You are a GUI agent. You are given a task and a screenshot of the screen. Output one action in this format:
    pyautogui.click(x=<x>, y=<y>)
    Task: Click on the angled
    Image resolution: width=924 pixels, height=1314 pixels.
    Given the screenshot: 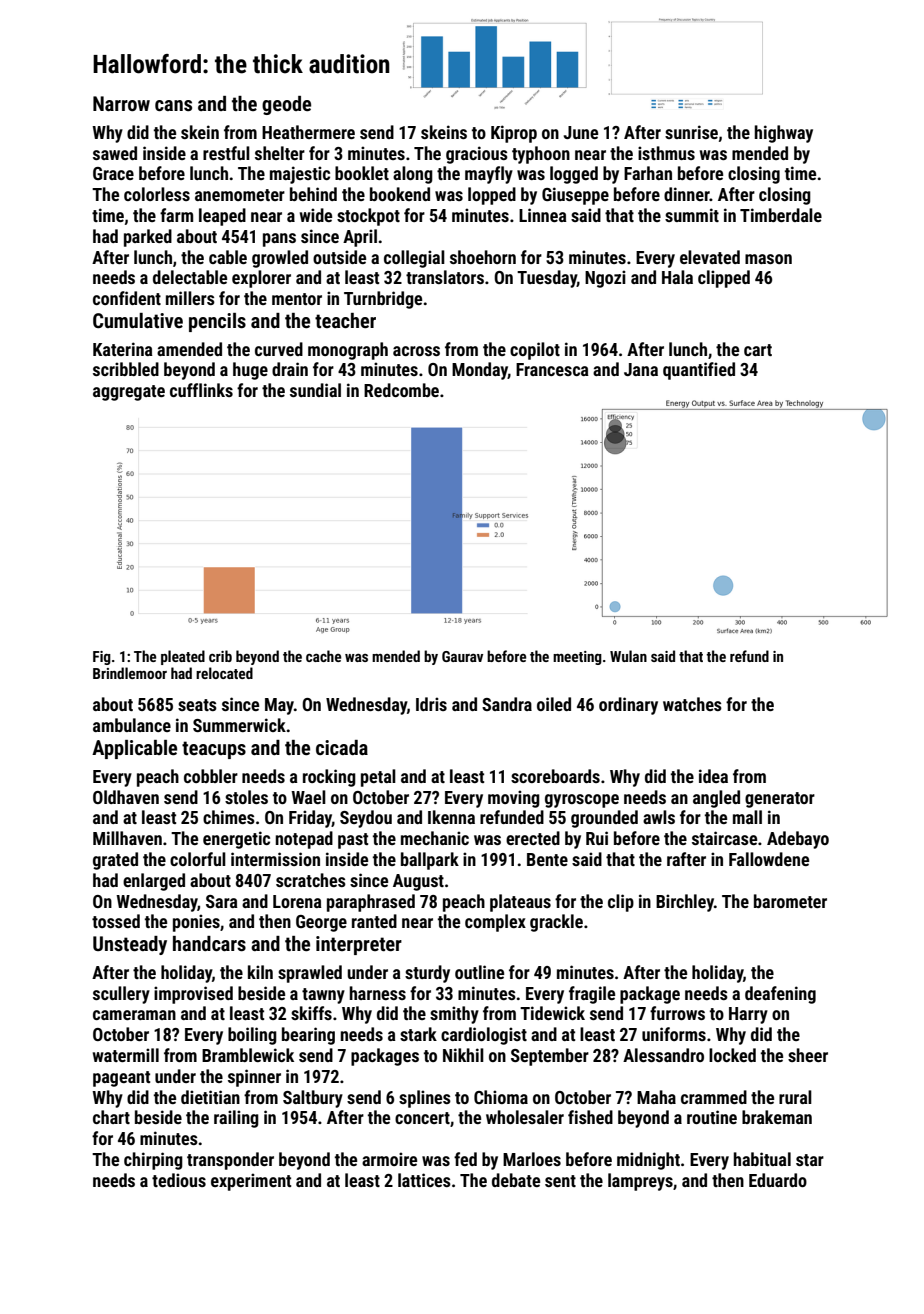 What is the action you would take?
    pyautogui.click(x=716, y=799)
